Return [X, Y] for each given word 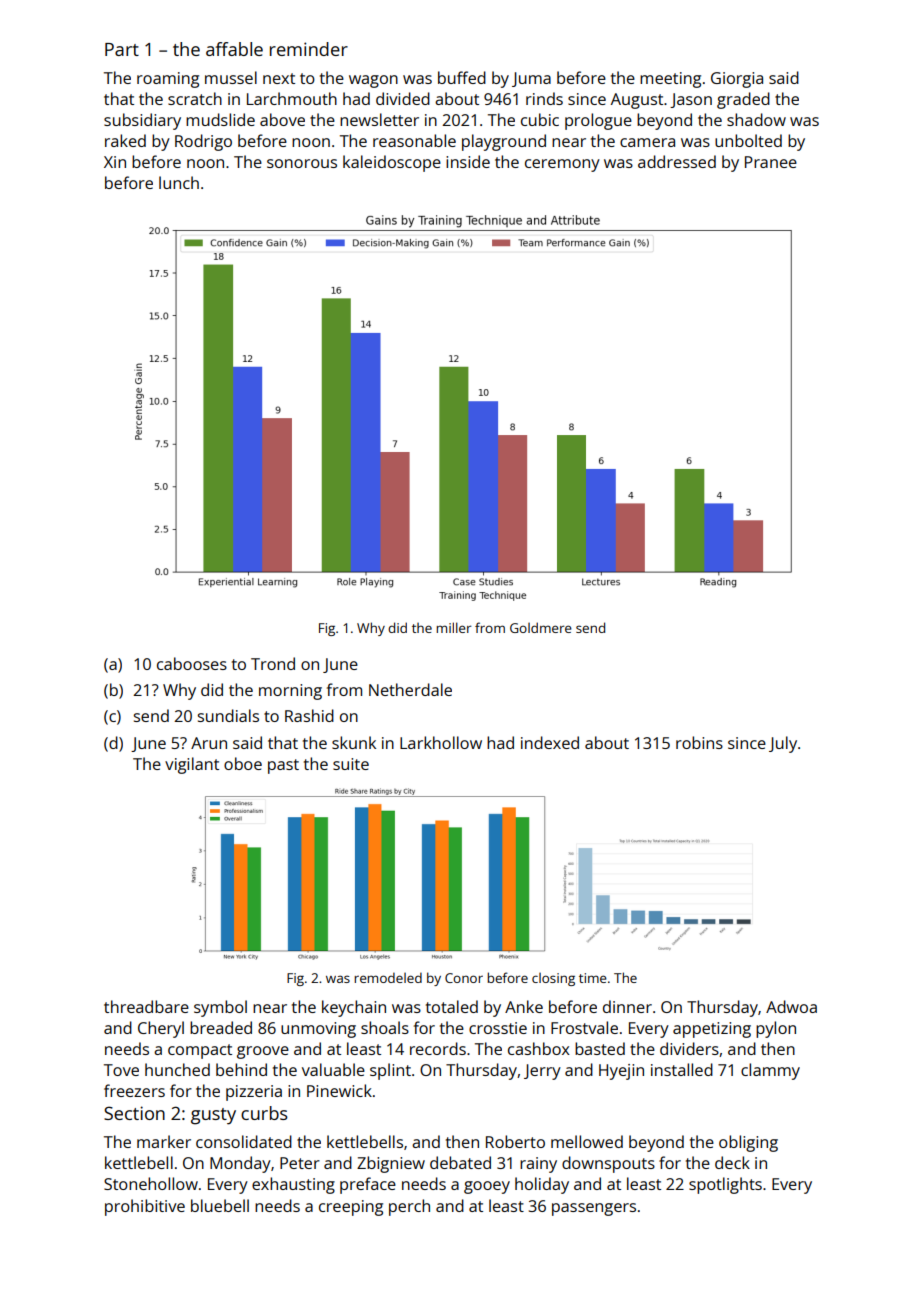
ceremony [562, 165]
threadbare [146, 1006]
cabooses [192, 663]
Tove [121, 1070]
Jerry [542, 1072]
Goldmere [541, 627]
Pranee [771, 162]
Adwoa [791, 1006]
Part [122, 49]
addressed [677, 161]
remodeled [388, 977]
